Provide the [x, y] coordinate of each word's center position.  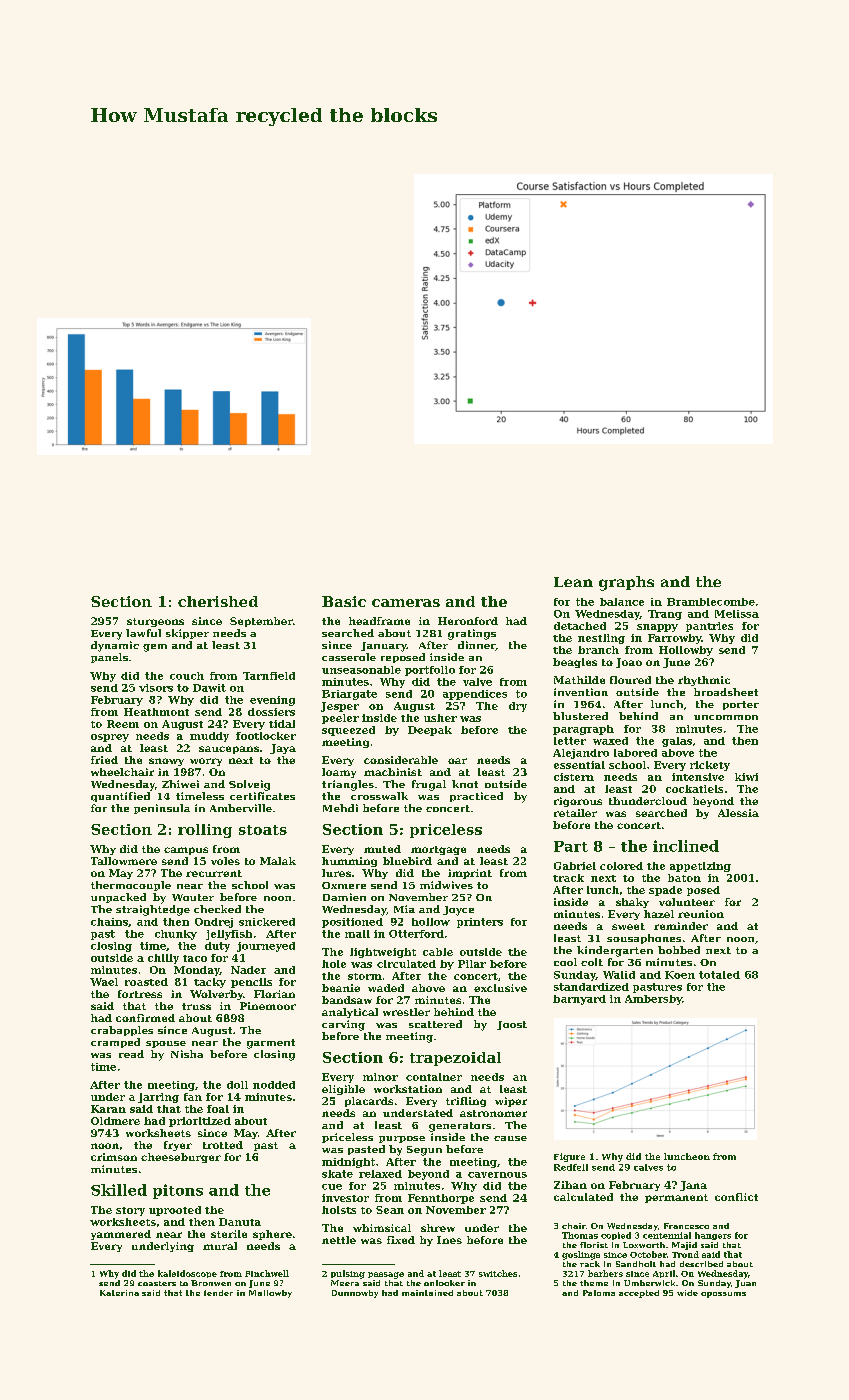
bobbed [679, 950]
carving [343, 1025]
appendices [475, 695]
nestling [601, 639]
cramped [115, 1043]
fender [218, 1293]
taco [195, 958]
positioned [352, 923]
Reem [123, 724]
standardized [591, 987]
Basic [344, 601]
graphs [626, 583]
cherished [218, 601]
